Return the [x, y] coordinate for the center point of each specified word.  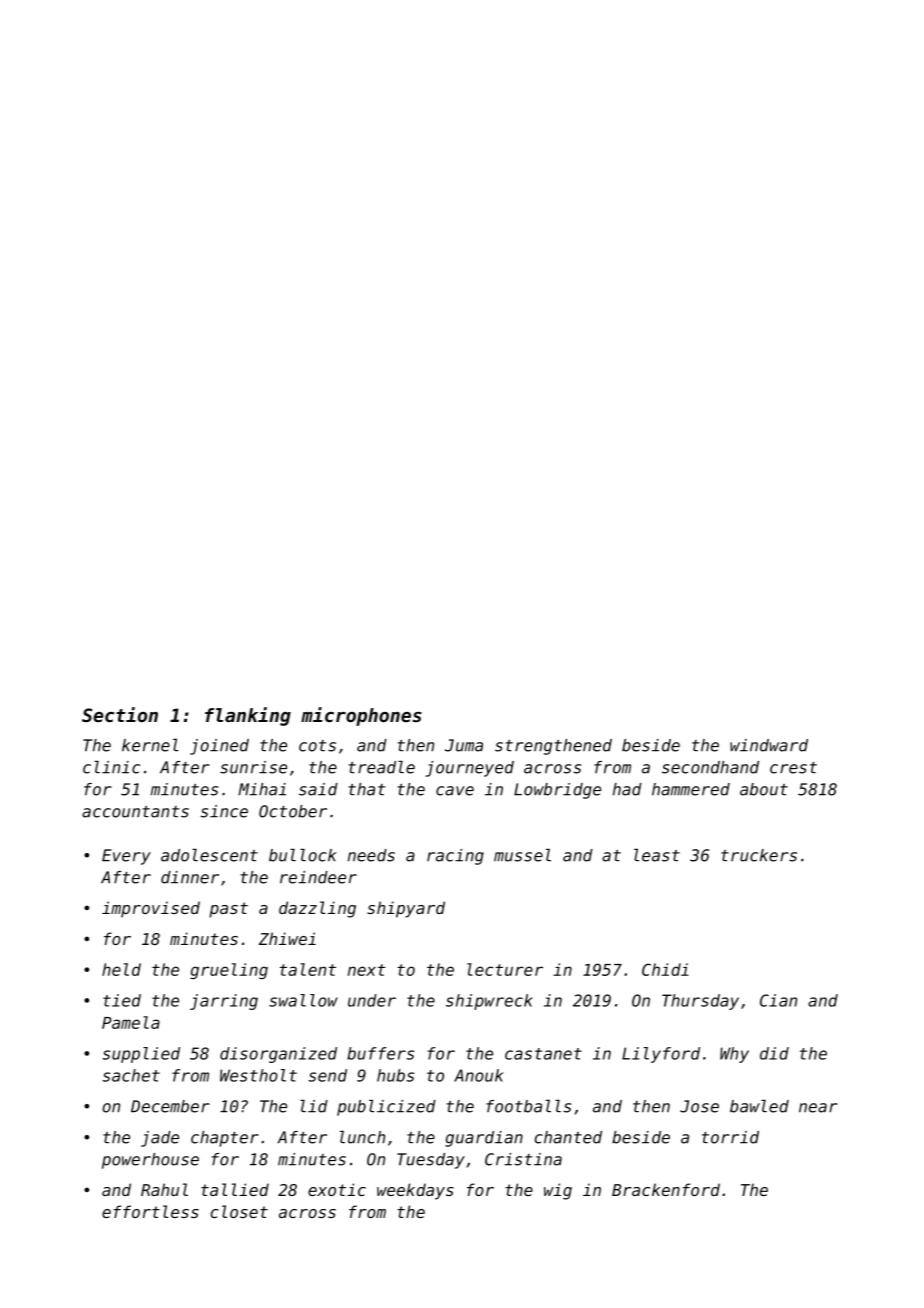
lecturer [505, 969]
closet [239, 1211]
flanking [248, 716]
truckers [759, 855]
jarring [224, 1002]
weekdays [415, 1191]
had [627, 789]
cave [455, 791]
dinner [190, 877]
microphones [361, 716]
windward [769, 745]
